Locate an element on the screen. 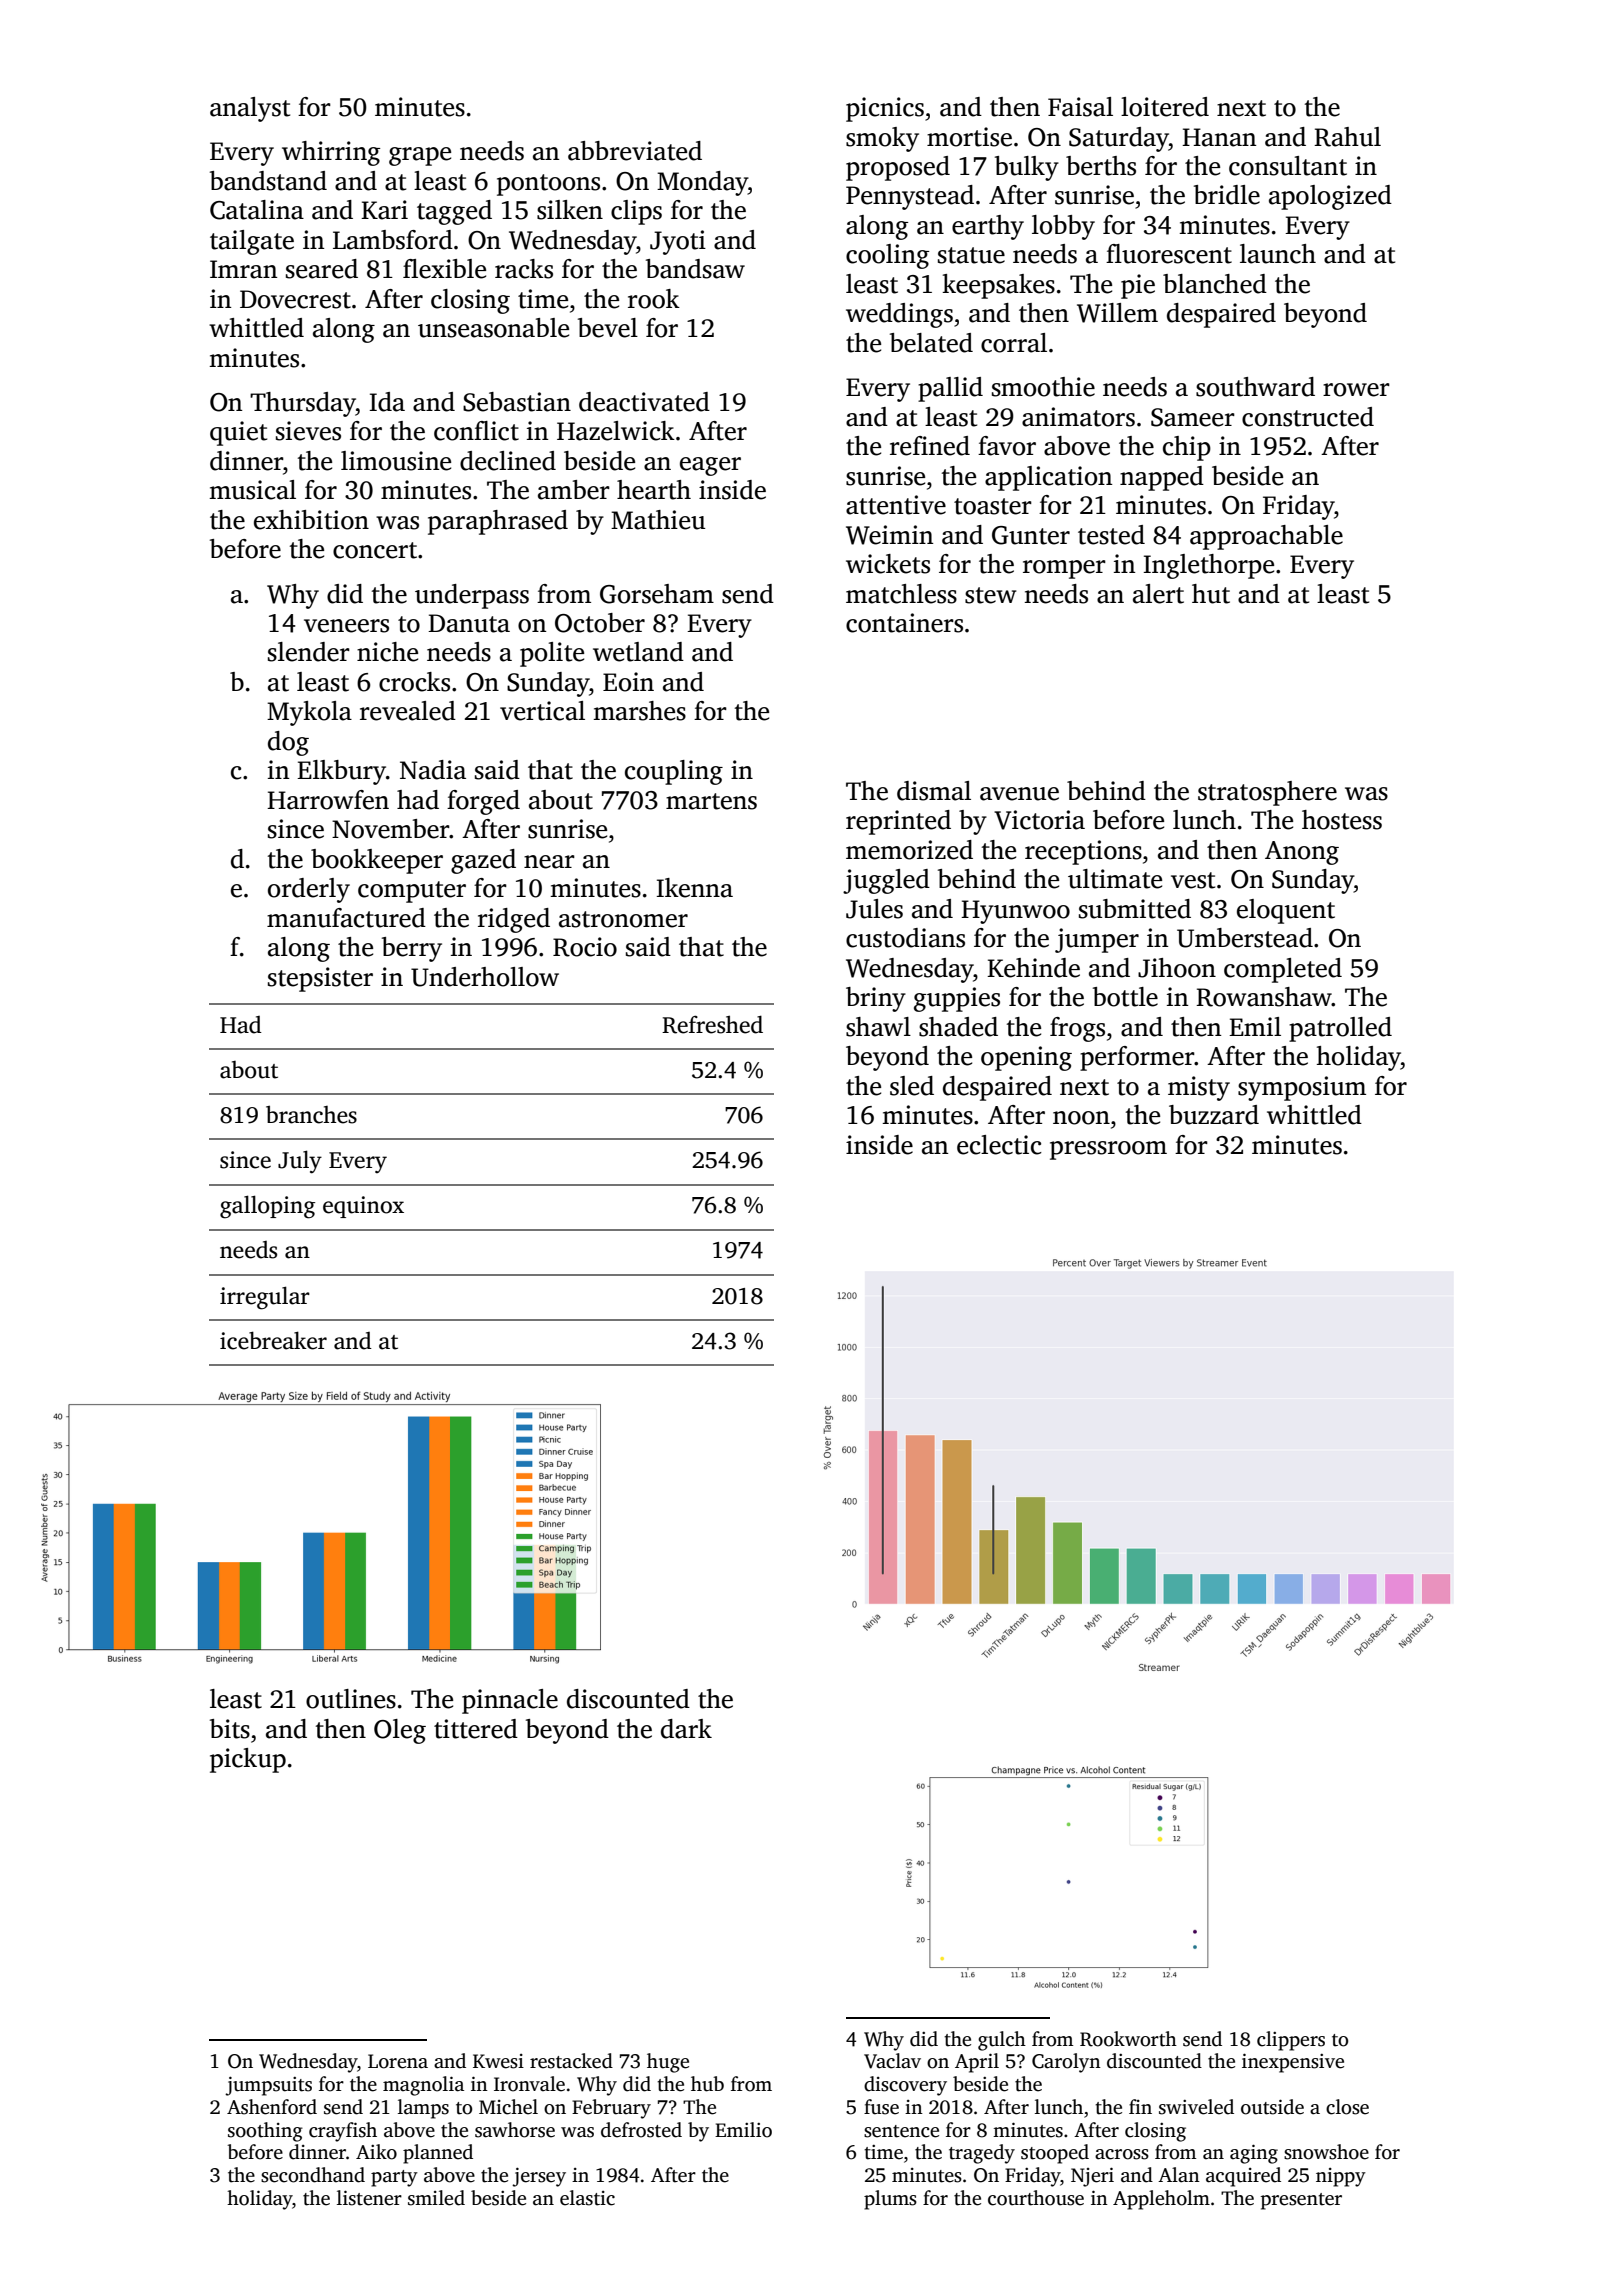 Image resolution: width=1620 pixels, height=2292 pixels. vest is located at coordinates (1193, 880).
